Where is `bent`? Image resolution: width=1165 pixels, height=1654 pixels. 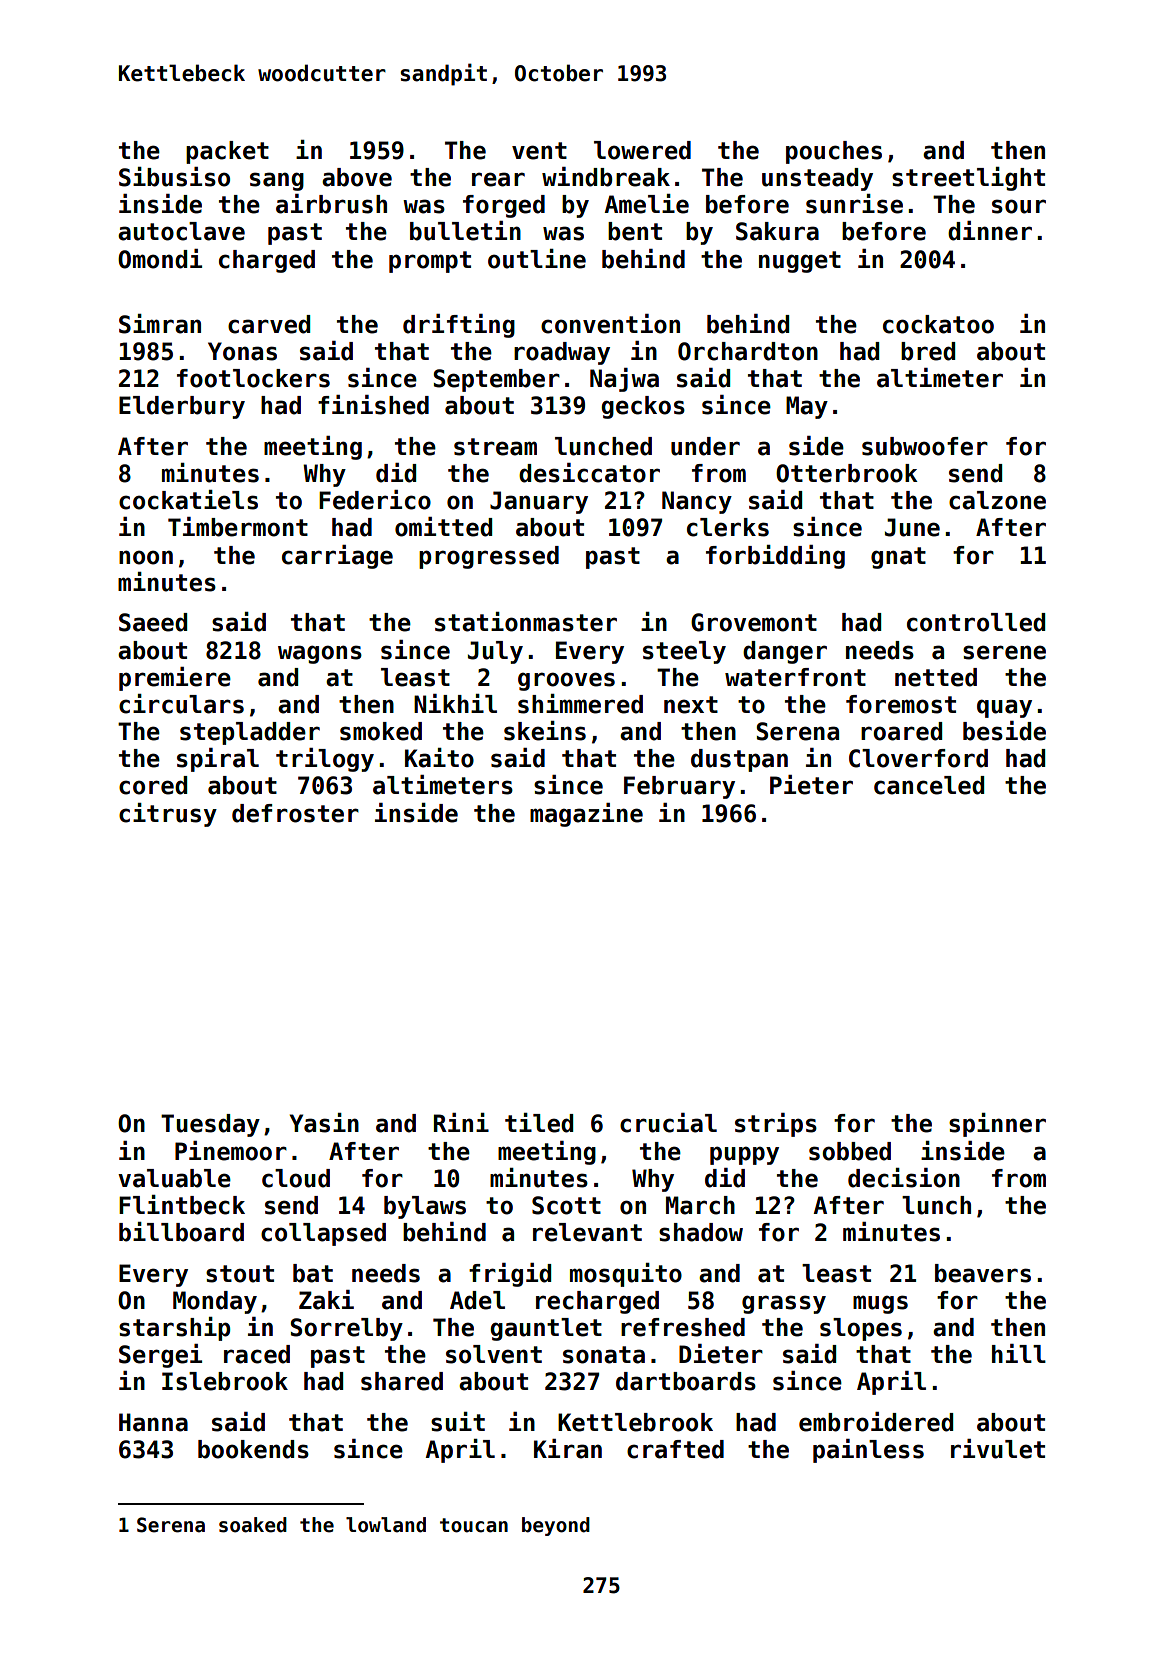
bent is located at coordinates (635, 231).
